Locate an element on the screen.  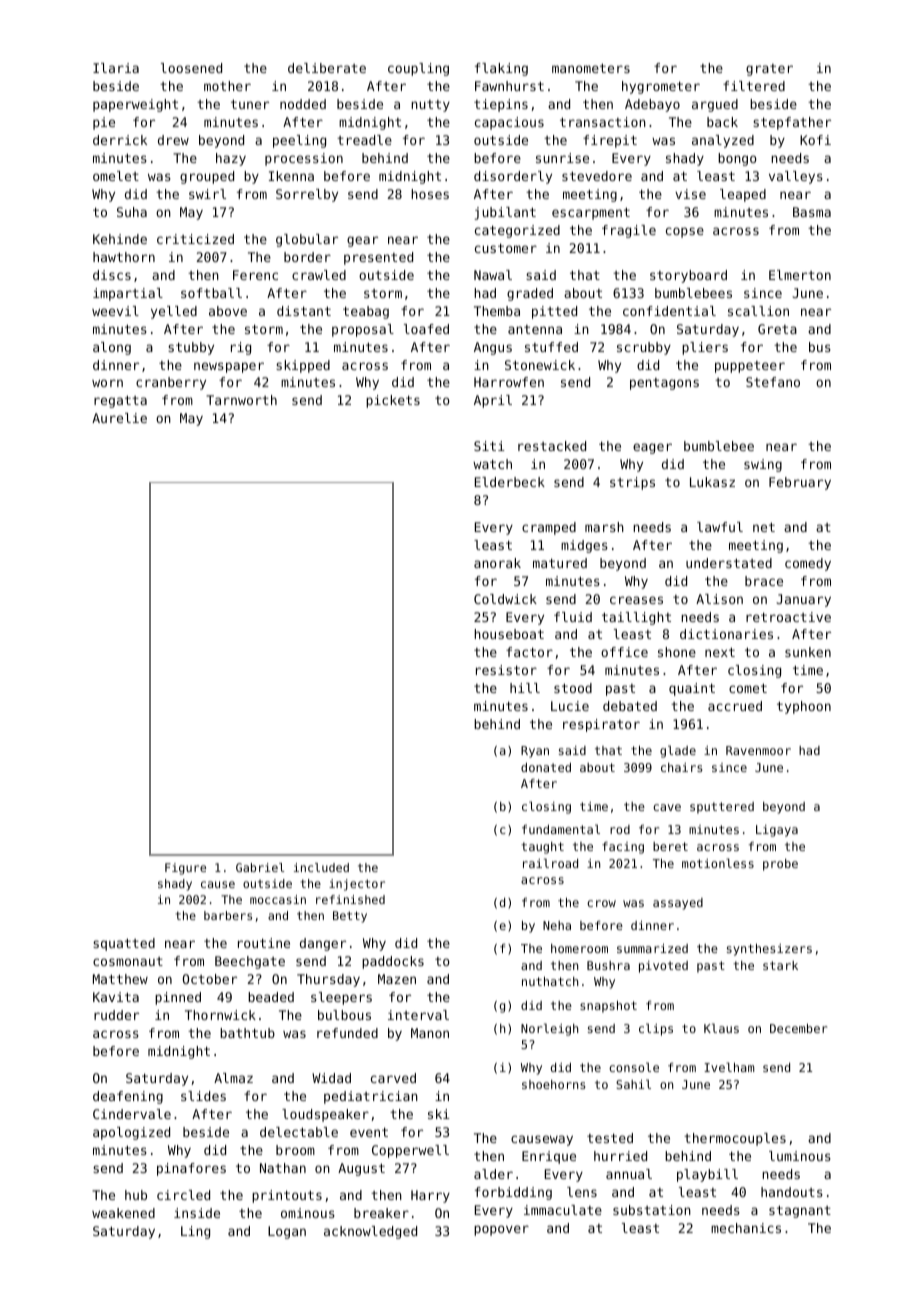
escarpment is located at coordinates (591, 213).
